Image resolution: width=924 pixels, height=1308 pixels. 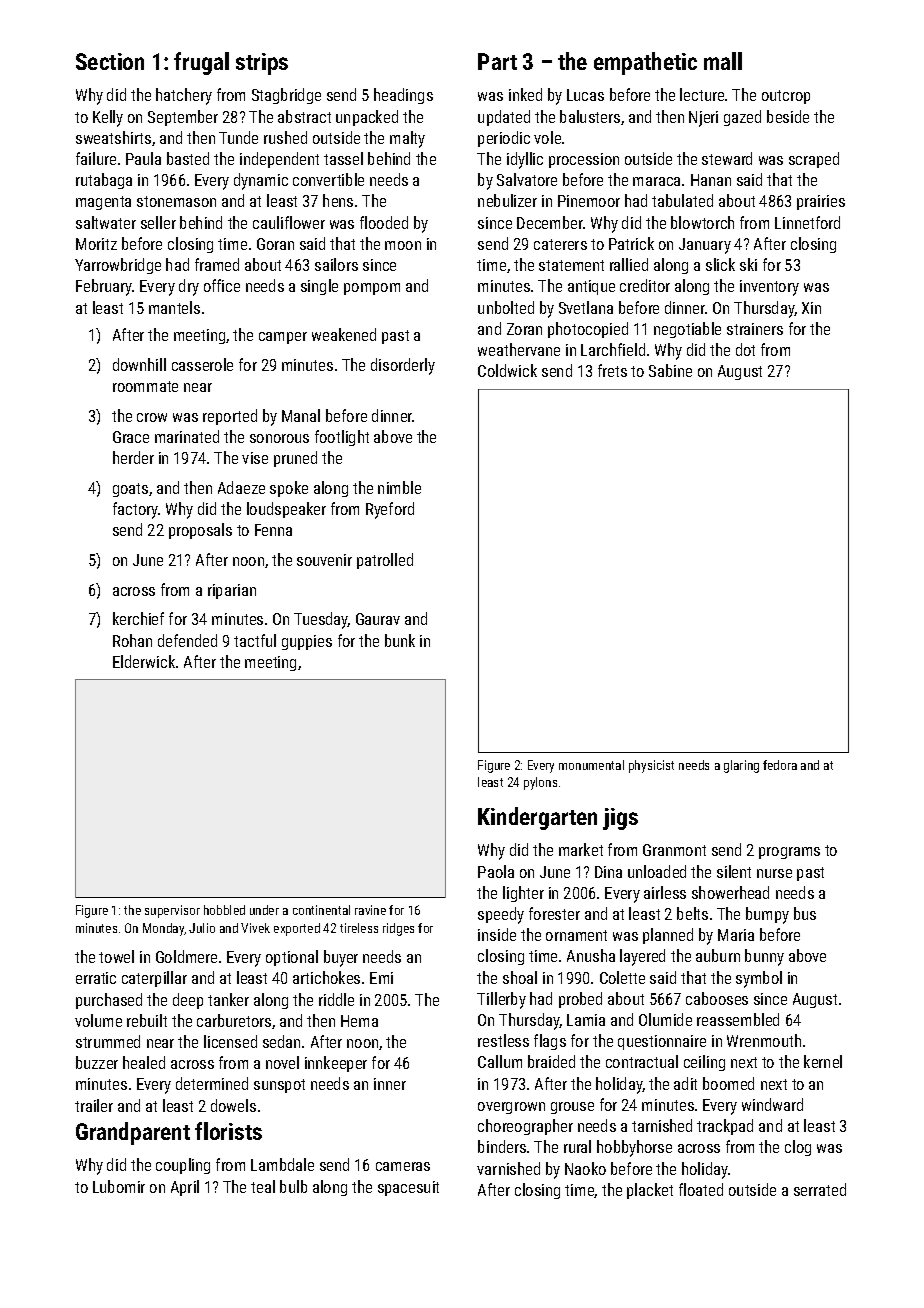 I want to click on magenta, so click(x=103, y=203).
